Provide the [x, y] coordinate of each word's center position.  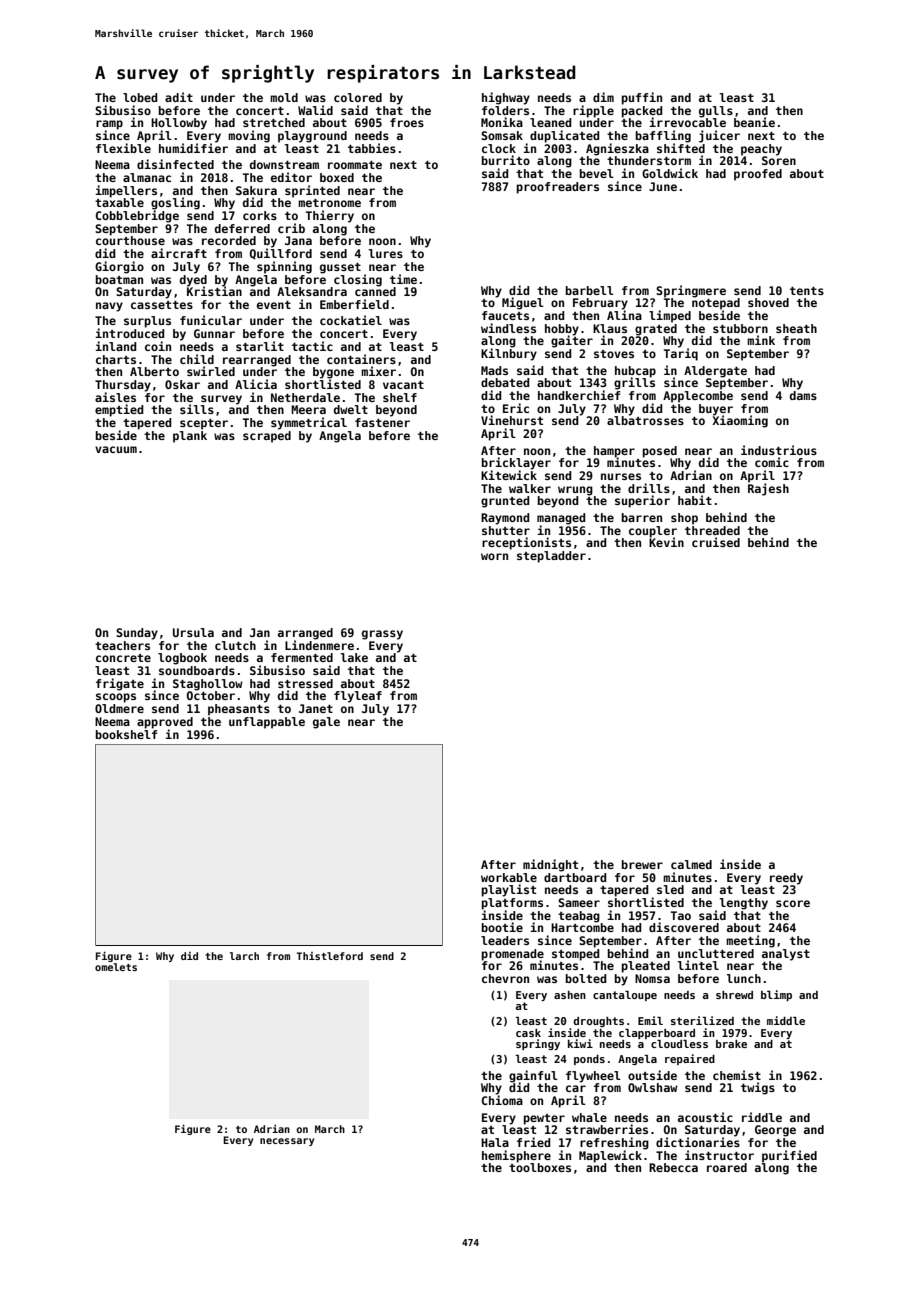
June [663, 186]
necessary [287, 1142]
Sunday [137, 634]
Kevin [666, 542]
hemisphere [516, 1156]
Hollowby [179, 124]
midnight [550, 865]
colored [358, 97]
